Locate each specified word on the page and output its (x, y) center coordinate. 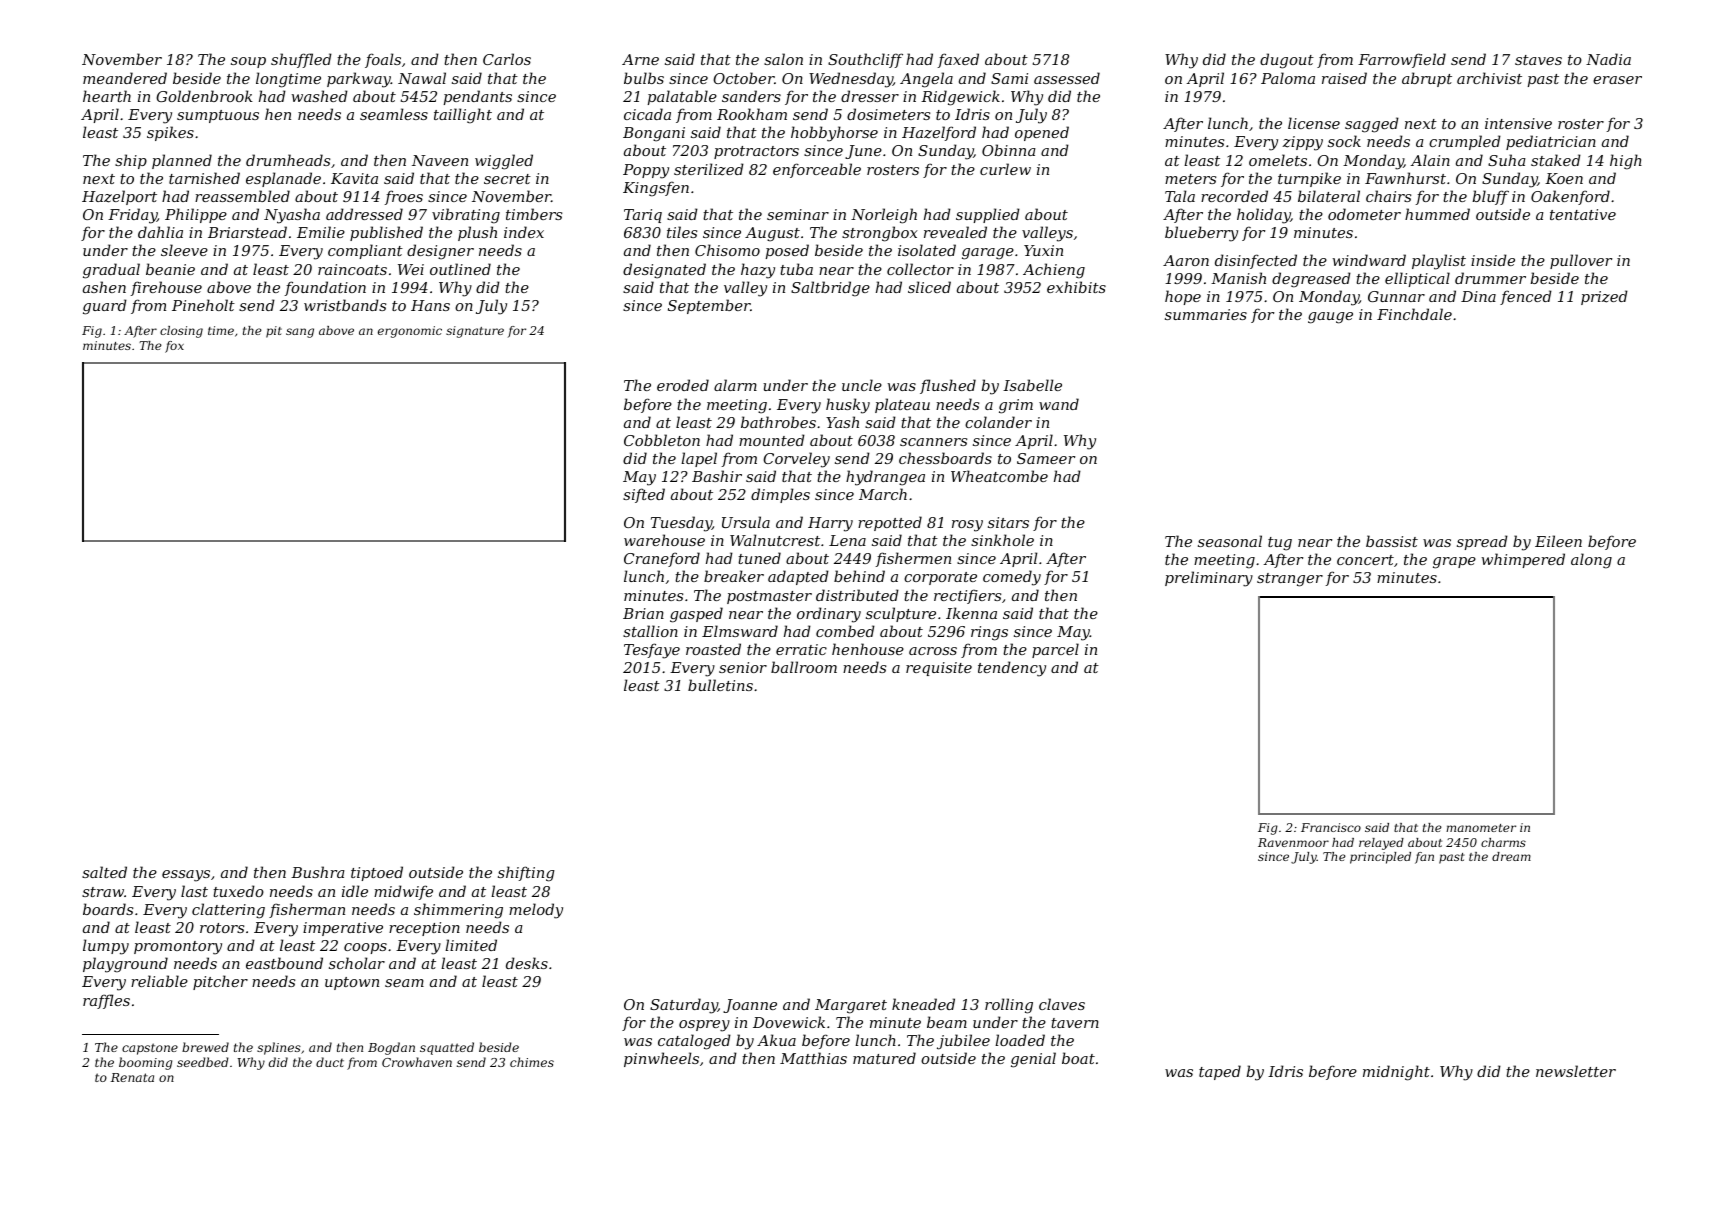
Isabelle (1032, 385)
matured (884, 1058)
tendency (1012, 669)
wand (1059, 404)
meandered (125, 78)
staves (1538, 60)
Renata (132, 1077)
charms (1503, 842)
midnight (1396, 1073)
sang (300, 333)
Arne (640, 59)
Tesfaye (652, 651)
